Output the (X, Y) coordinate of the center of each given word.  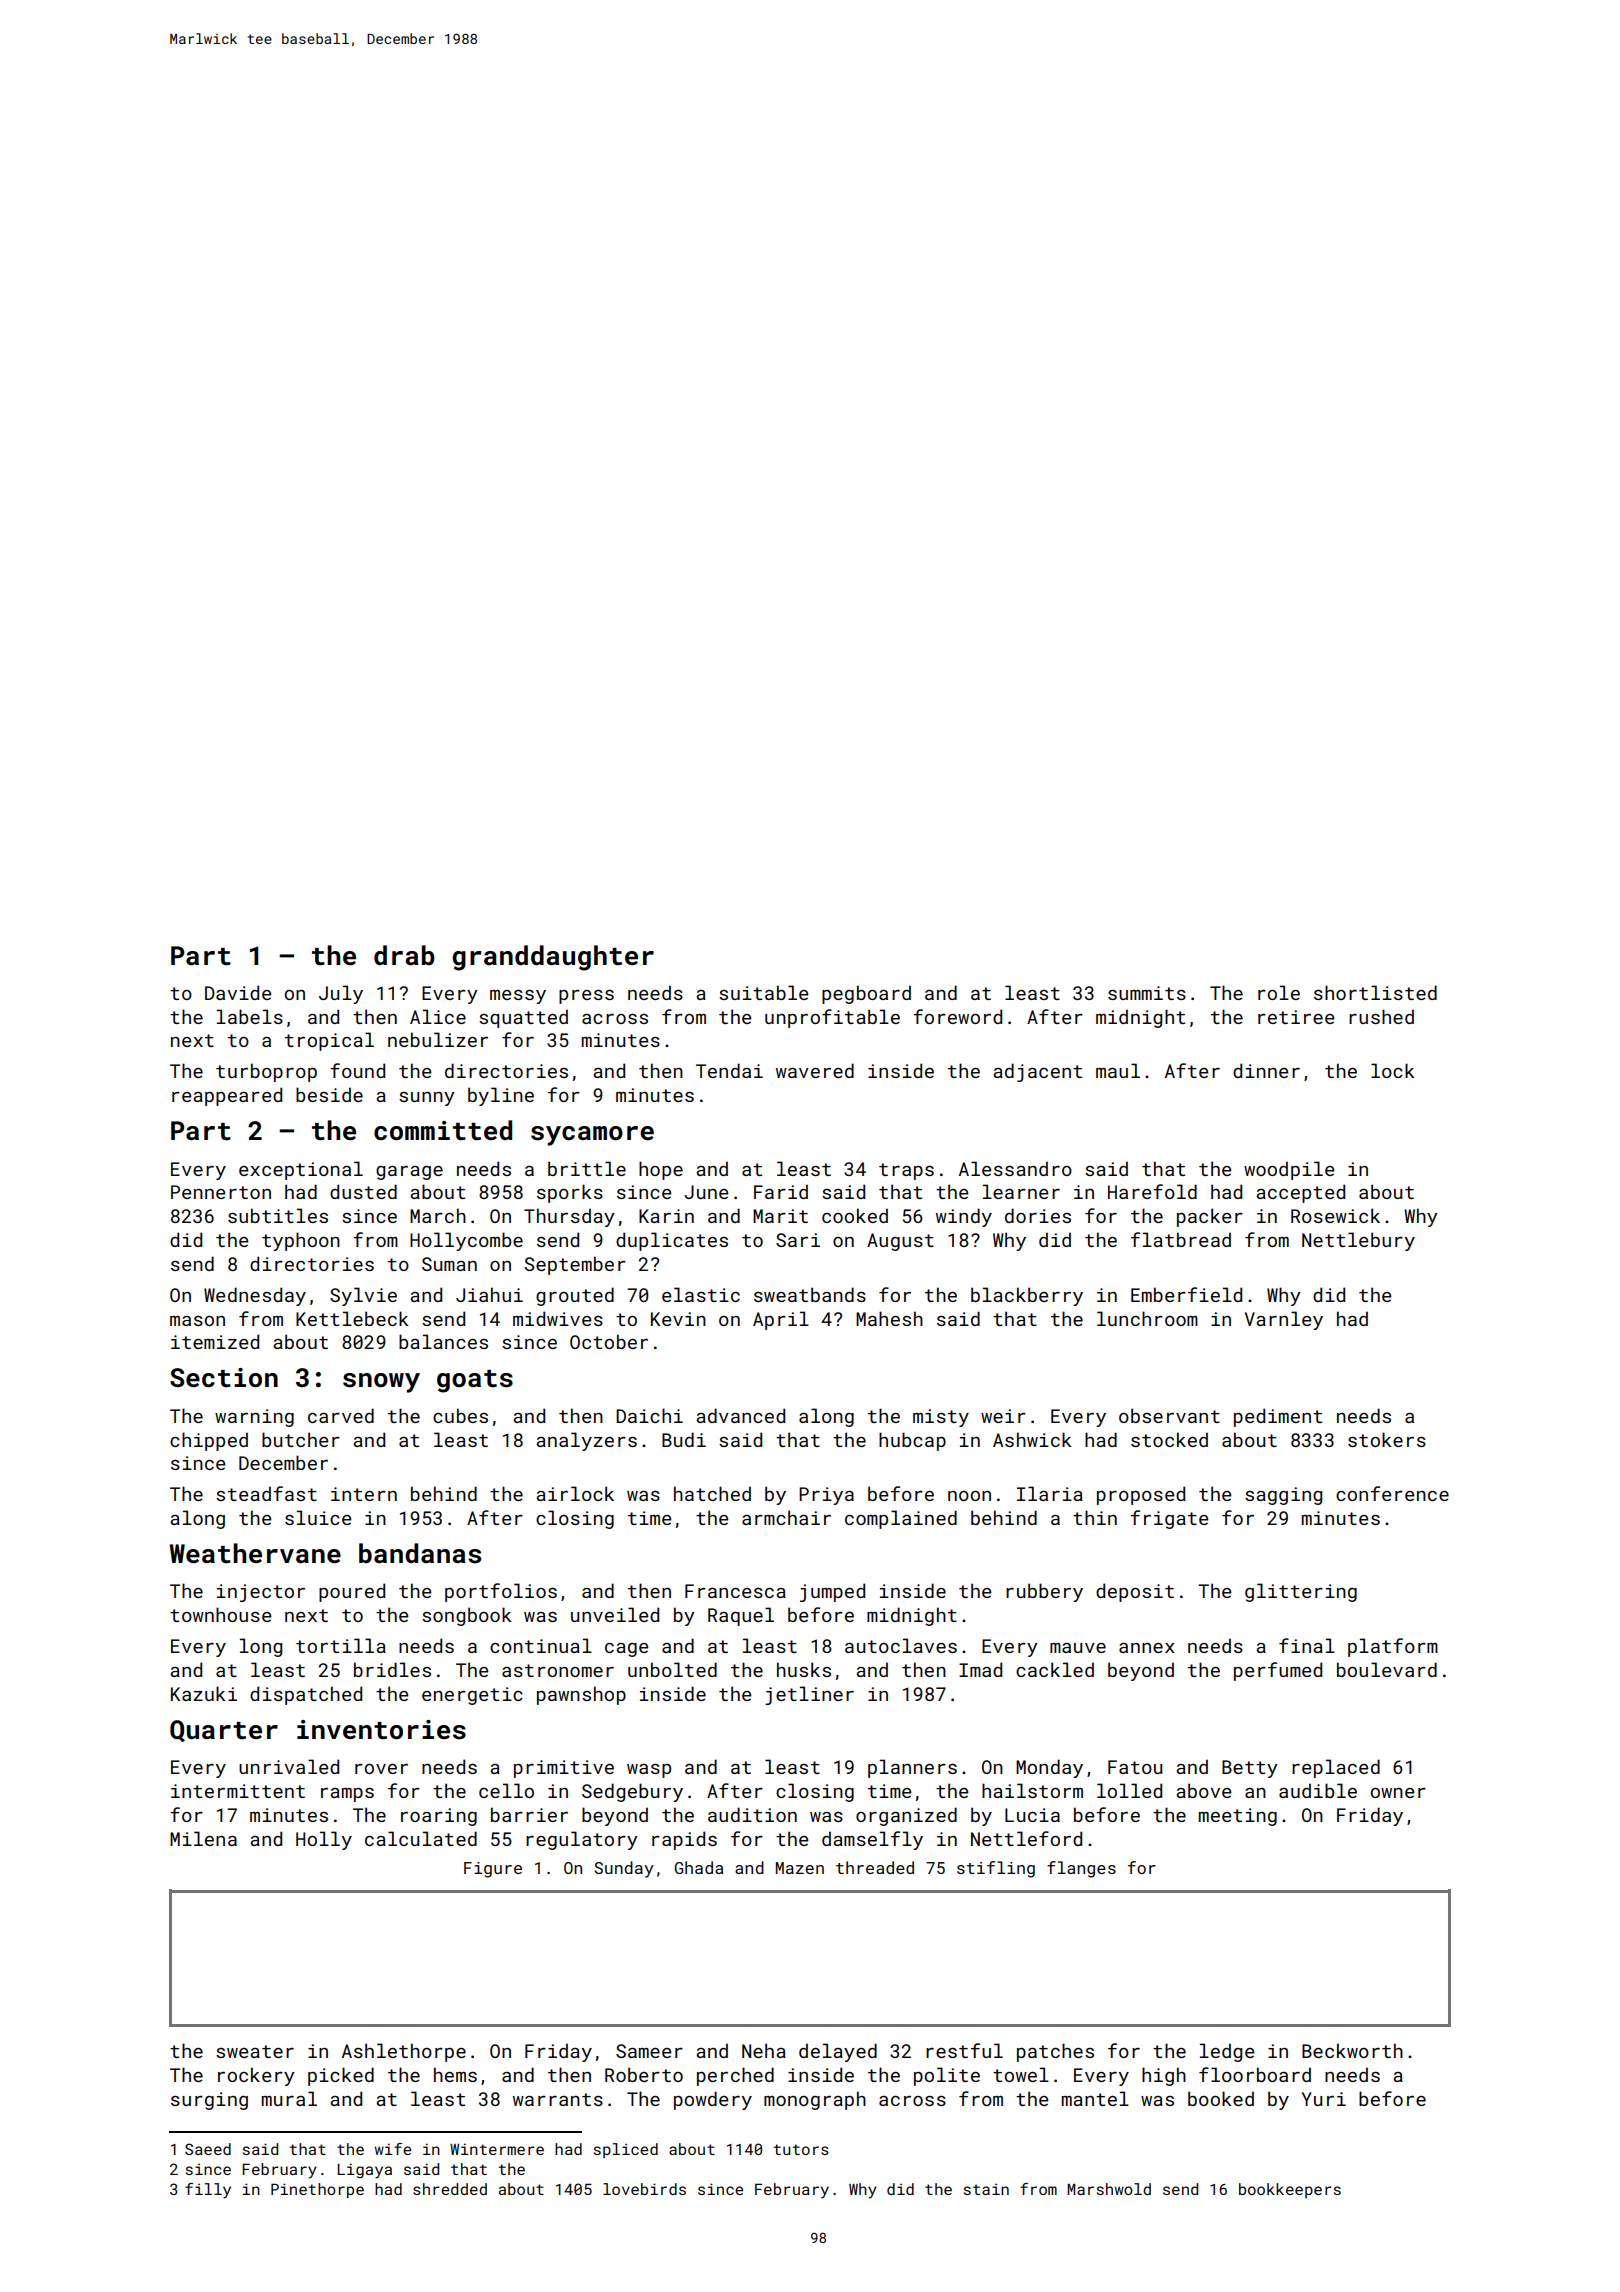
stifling (996, 1869)
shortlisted (1375, 992)
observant (1169, 1415)
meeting (1238, 1817)
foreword (957, 1016)
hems (455, 2074)
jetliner (809, 1695)
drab (404, 955)
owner (1398, 1793)
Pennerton (221, 1192)
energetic (472, 1696)
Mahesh (889, 1318)
